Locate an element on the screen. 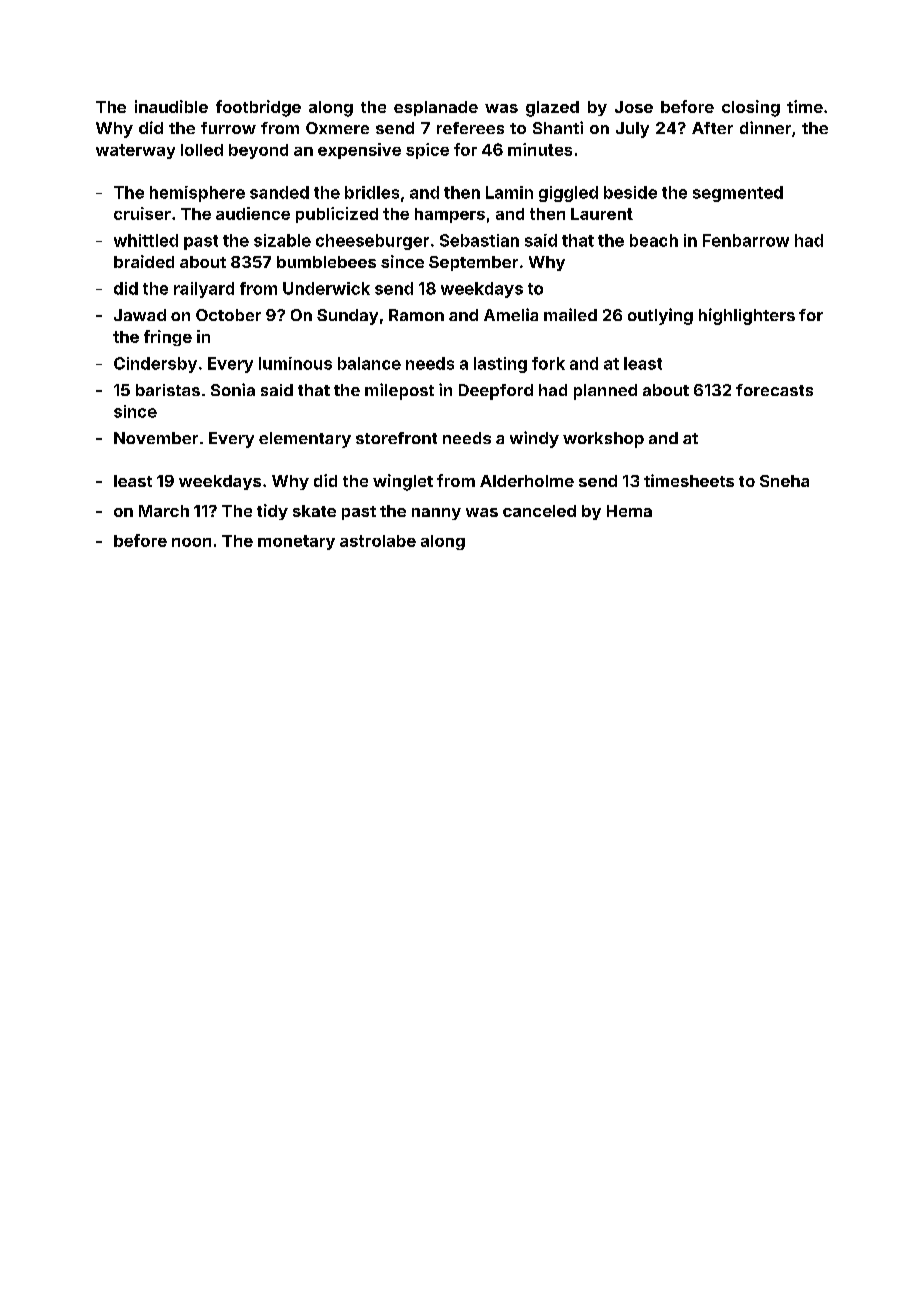 Image resolution: width=924 pixels, height=1308 pixels. sizable is located at coordinates (282, 240).
